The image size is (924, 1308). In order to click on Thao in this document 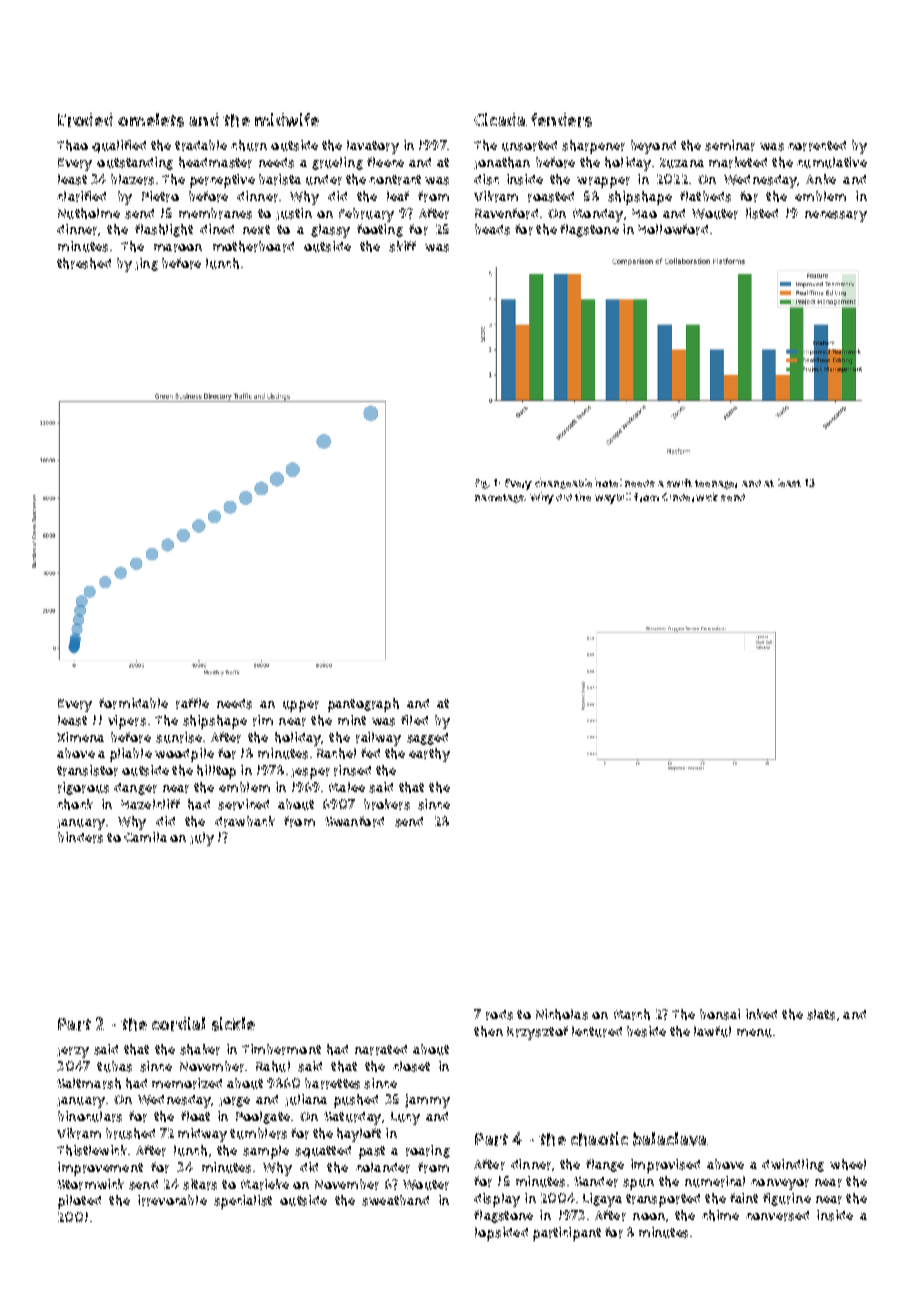, I will do `click(72, 145)`.
